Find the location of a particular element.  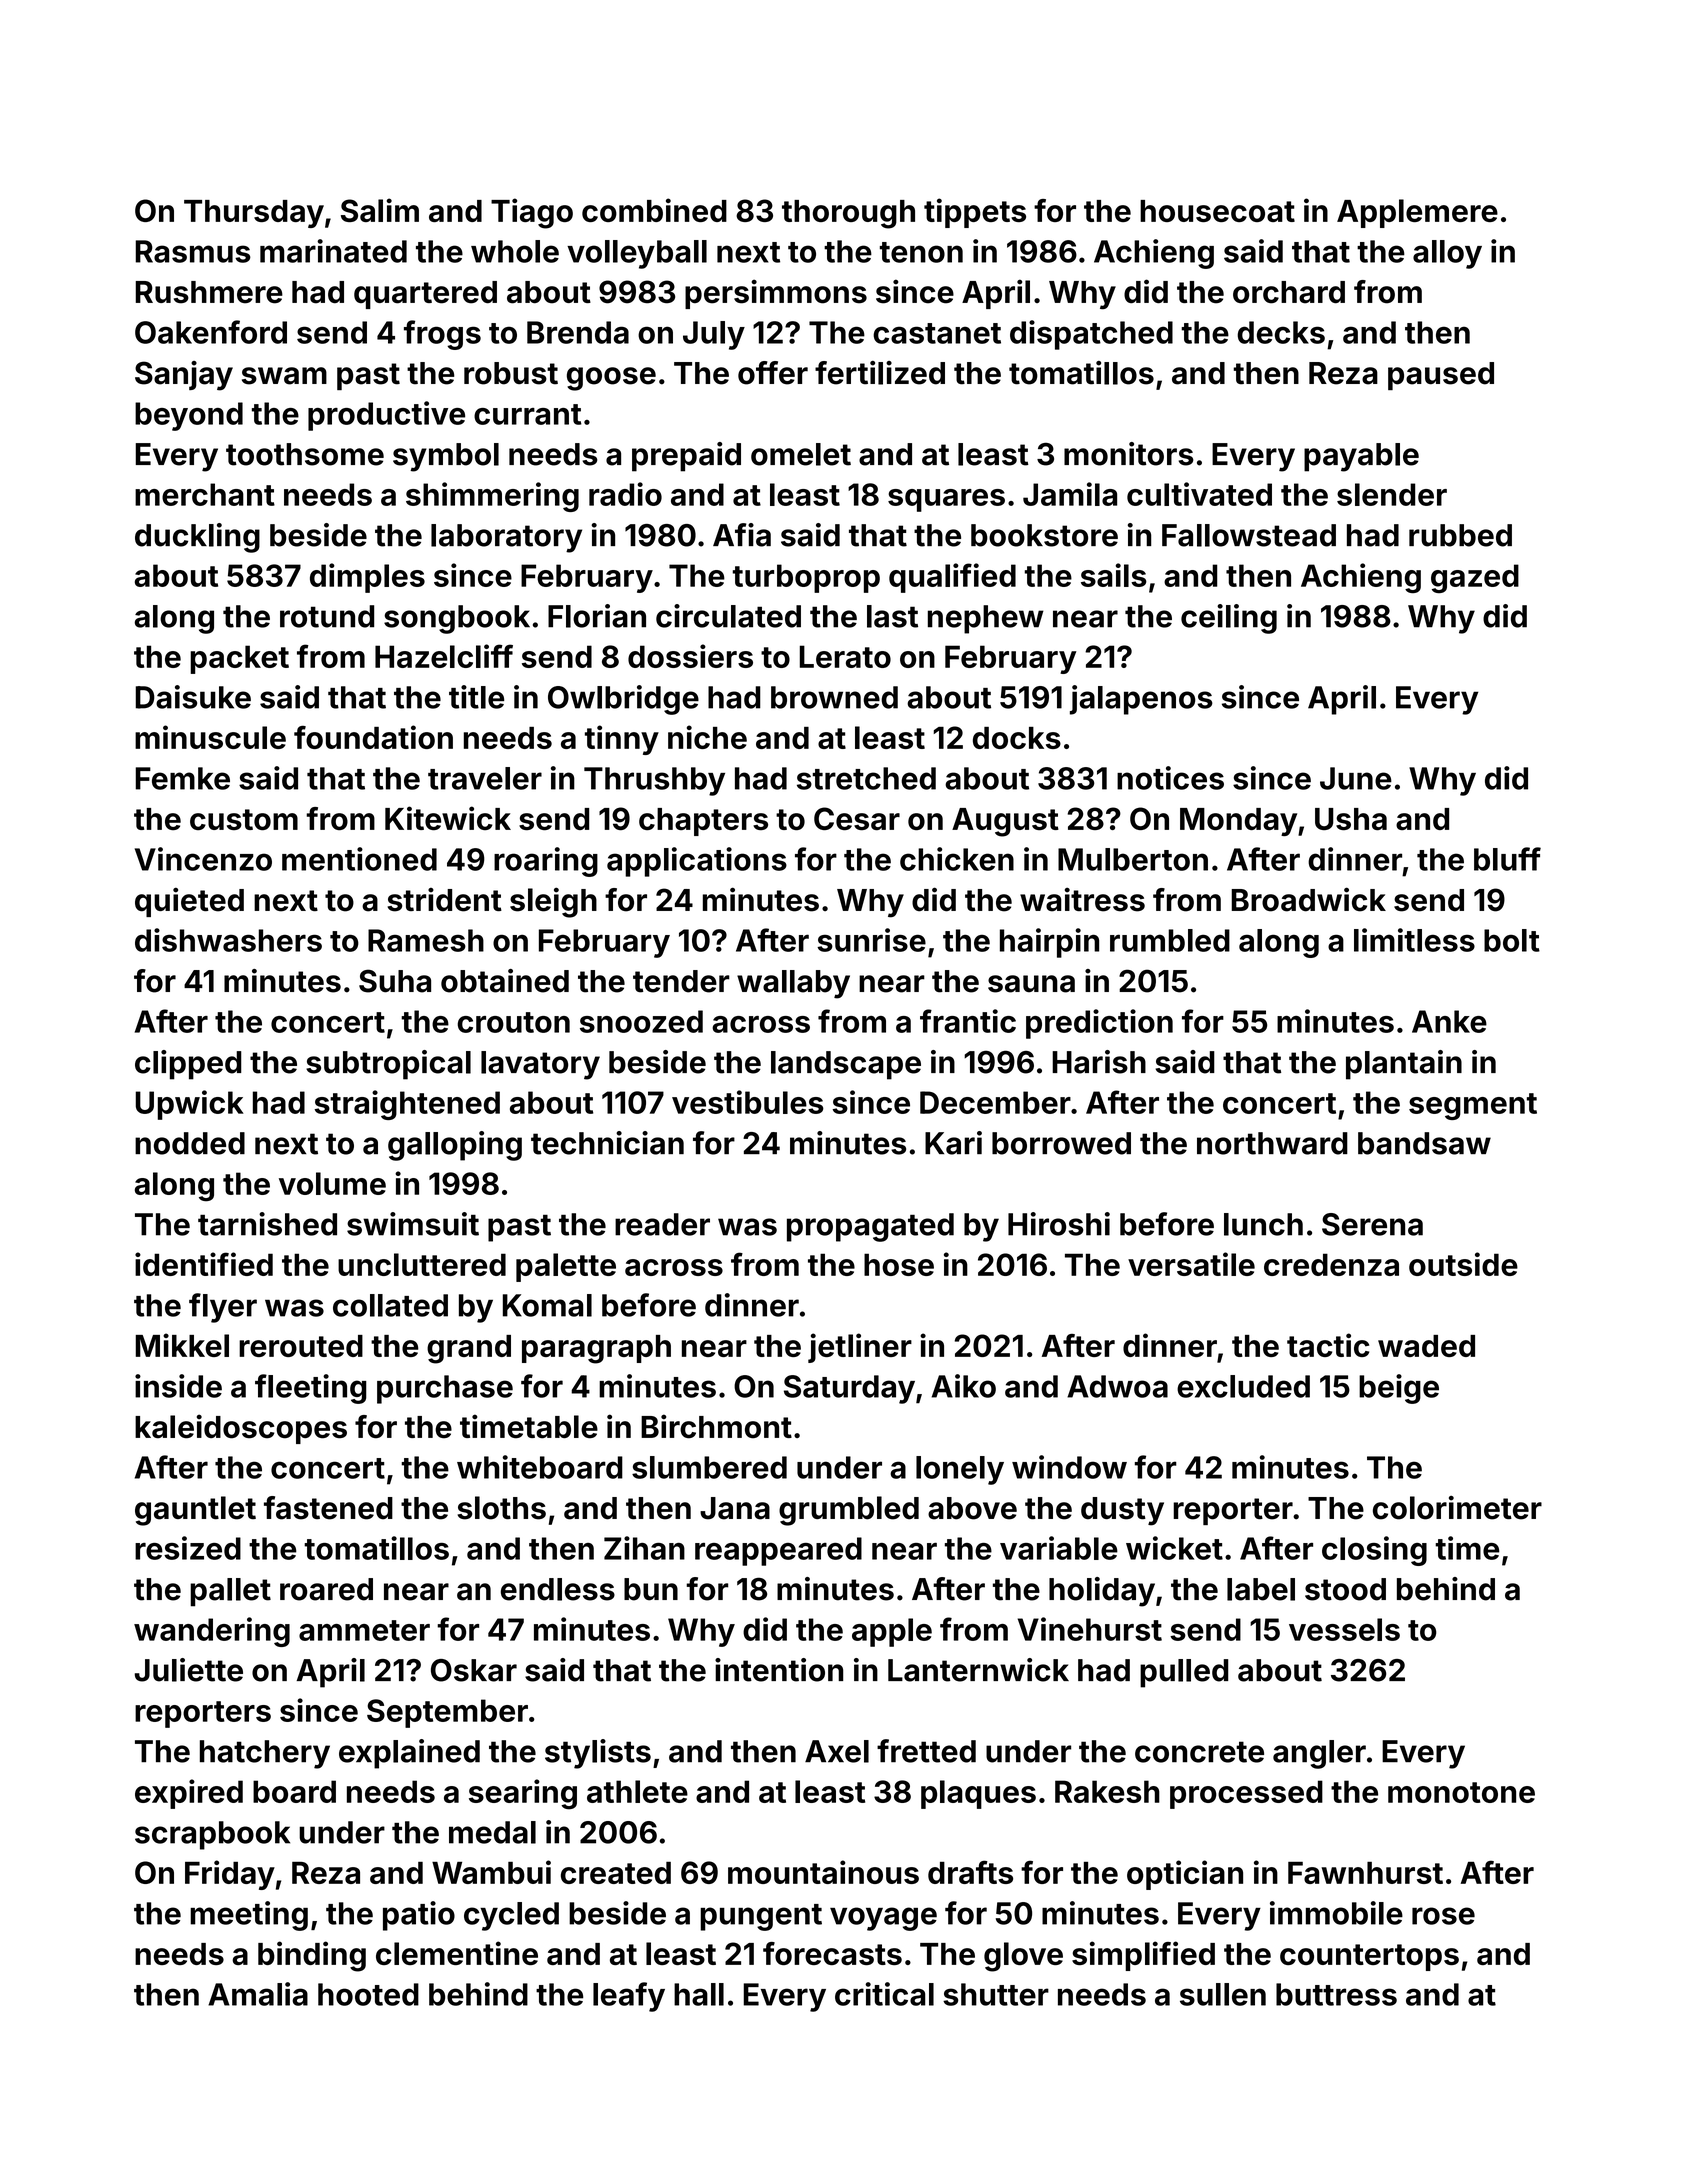

alloy is located at coordinates (1447, 254).
